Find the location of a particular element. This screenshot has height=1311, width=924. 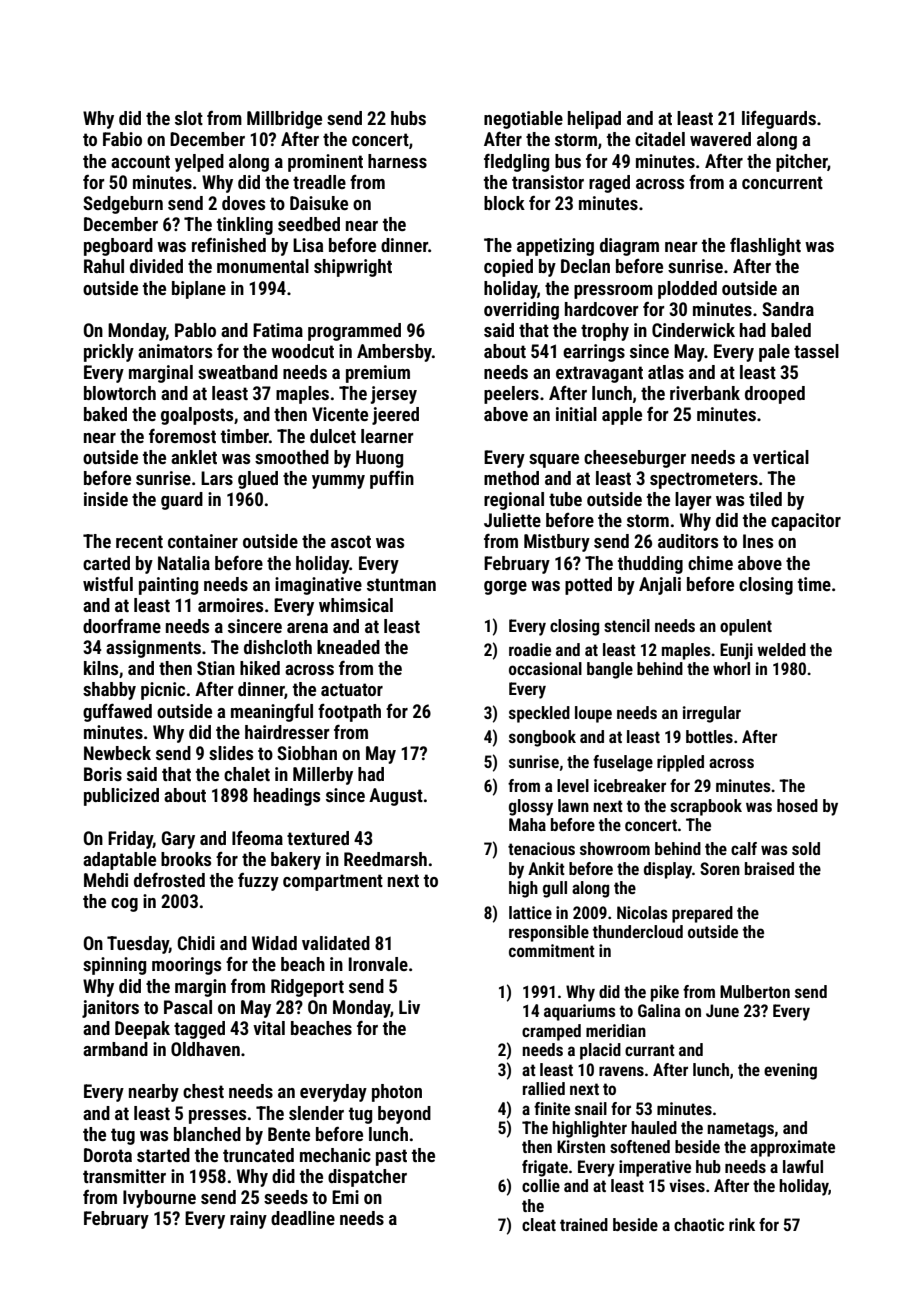

cheeseburger is located at coordinates (635, 459).
